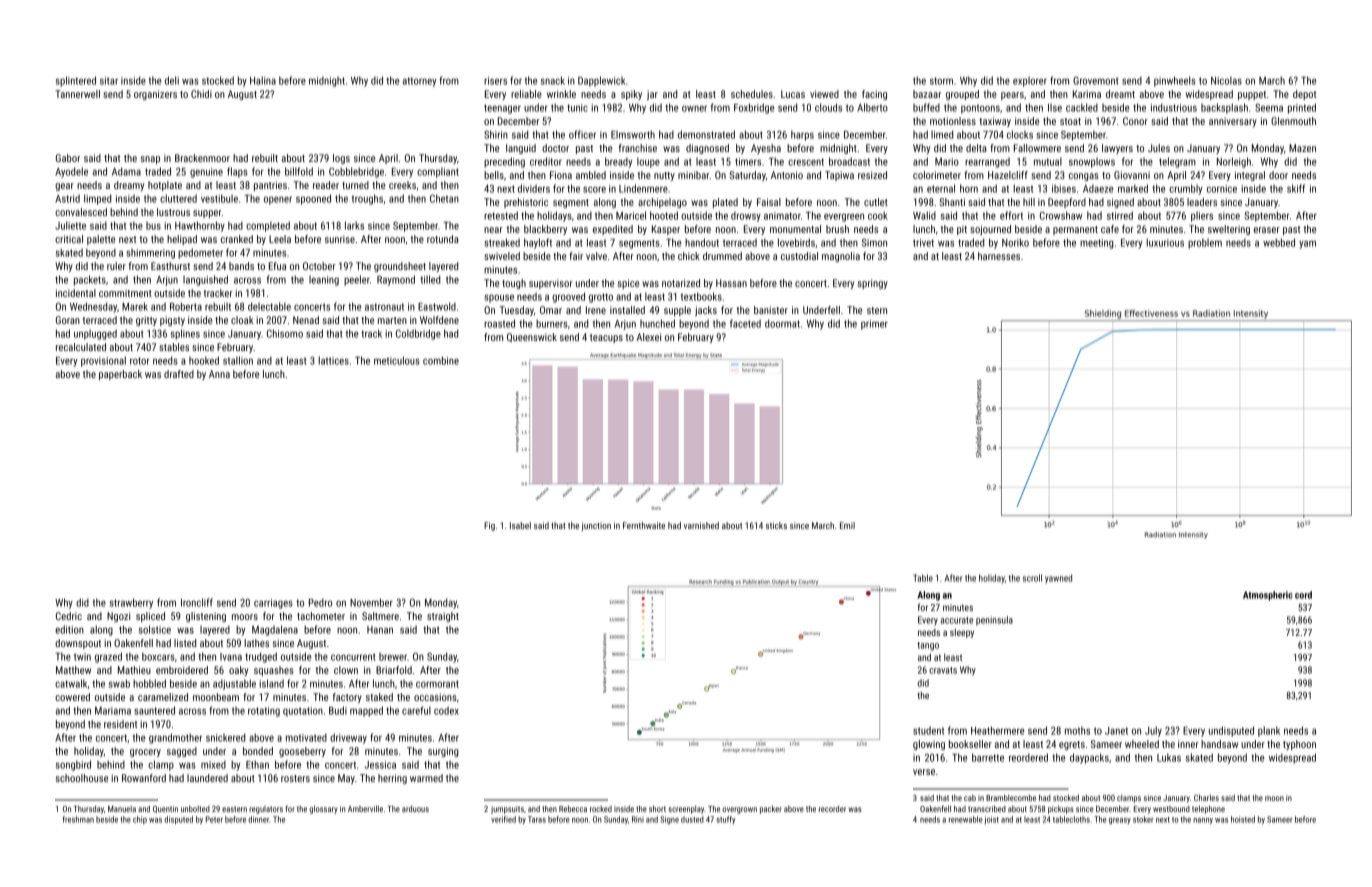 The height and width of the document is (887, 1372). Describe the element at coordinates (172, 80) in the document. I see `deli` at that location.
